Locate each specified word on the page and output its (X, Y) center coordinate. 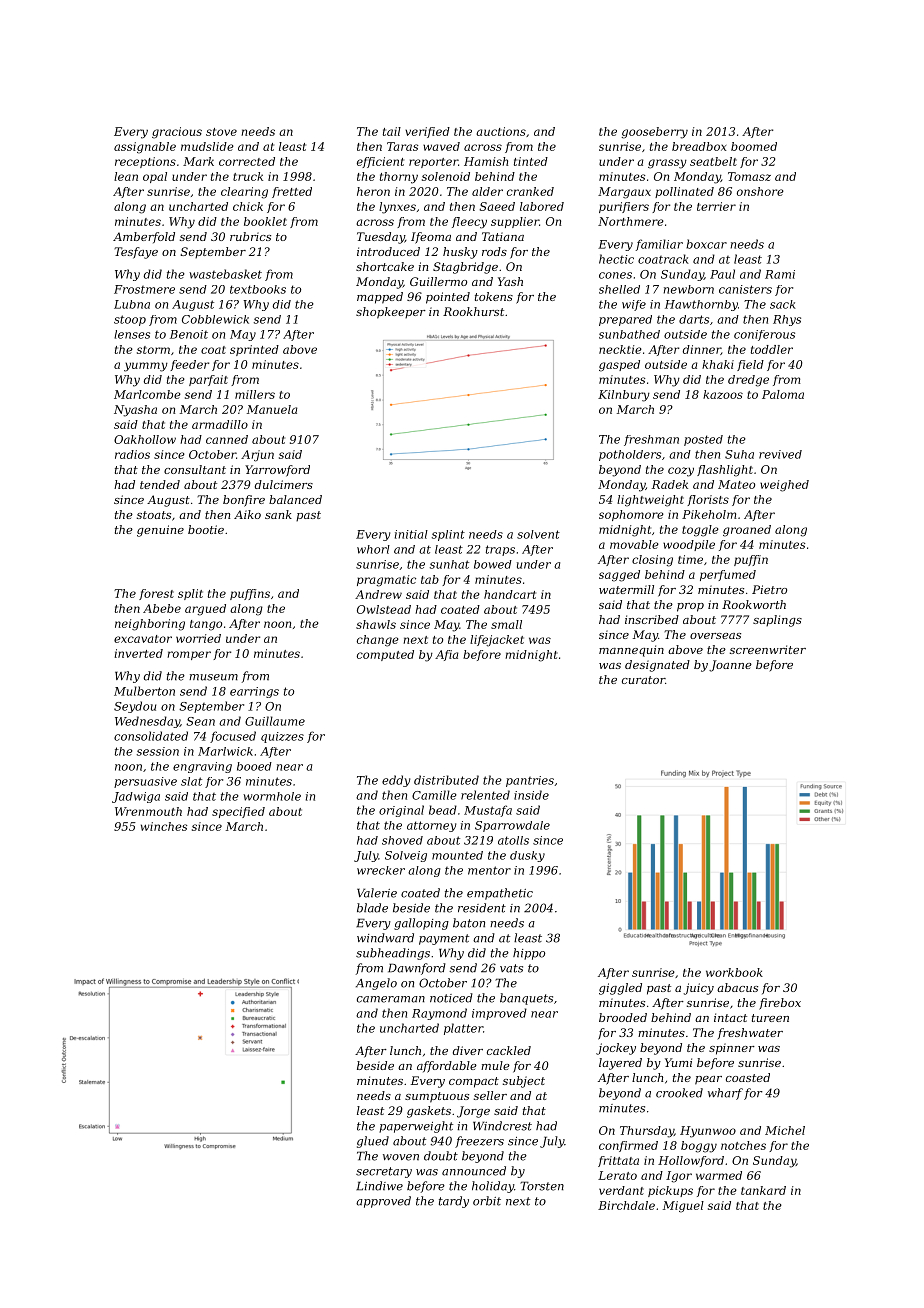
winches (164, 826)
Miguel (683, 1207)
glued (373, 1142)
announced (474, 1171)
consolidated (151, 736)
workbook (734, 972)
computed (385, 655)
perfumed (728, 575)
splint (448, 535)
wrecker (381, 870)
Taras (402, 146)
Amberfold (144, 237)
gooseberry (654, 133)
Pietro (769, 589)
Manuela (272, 409)
